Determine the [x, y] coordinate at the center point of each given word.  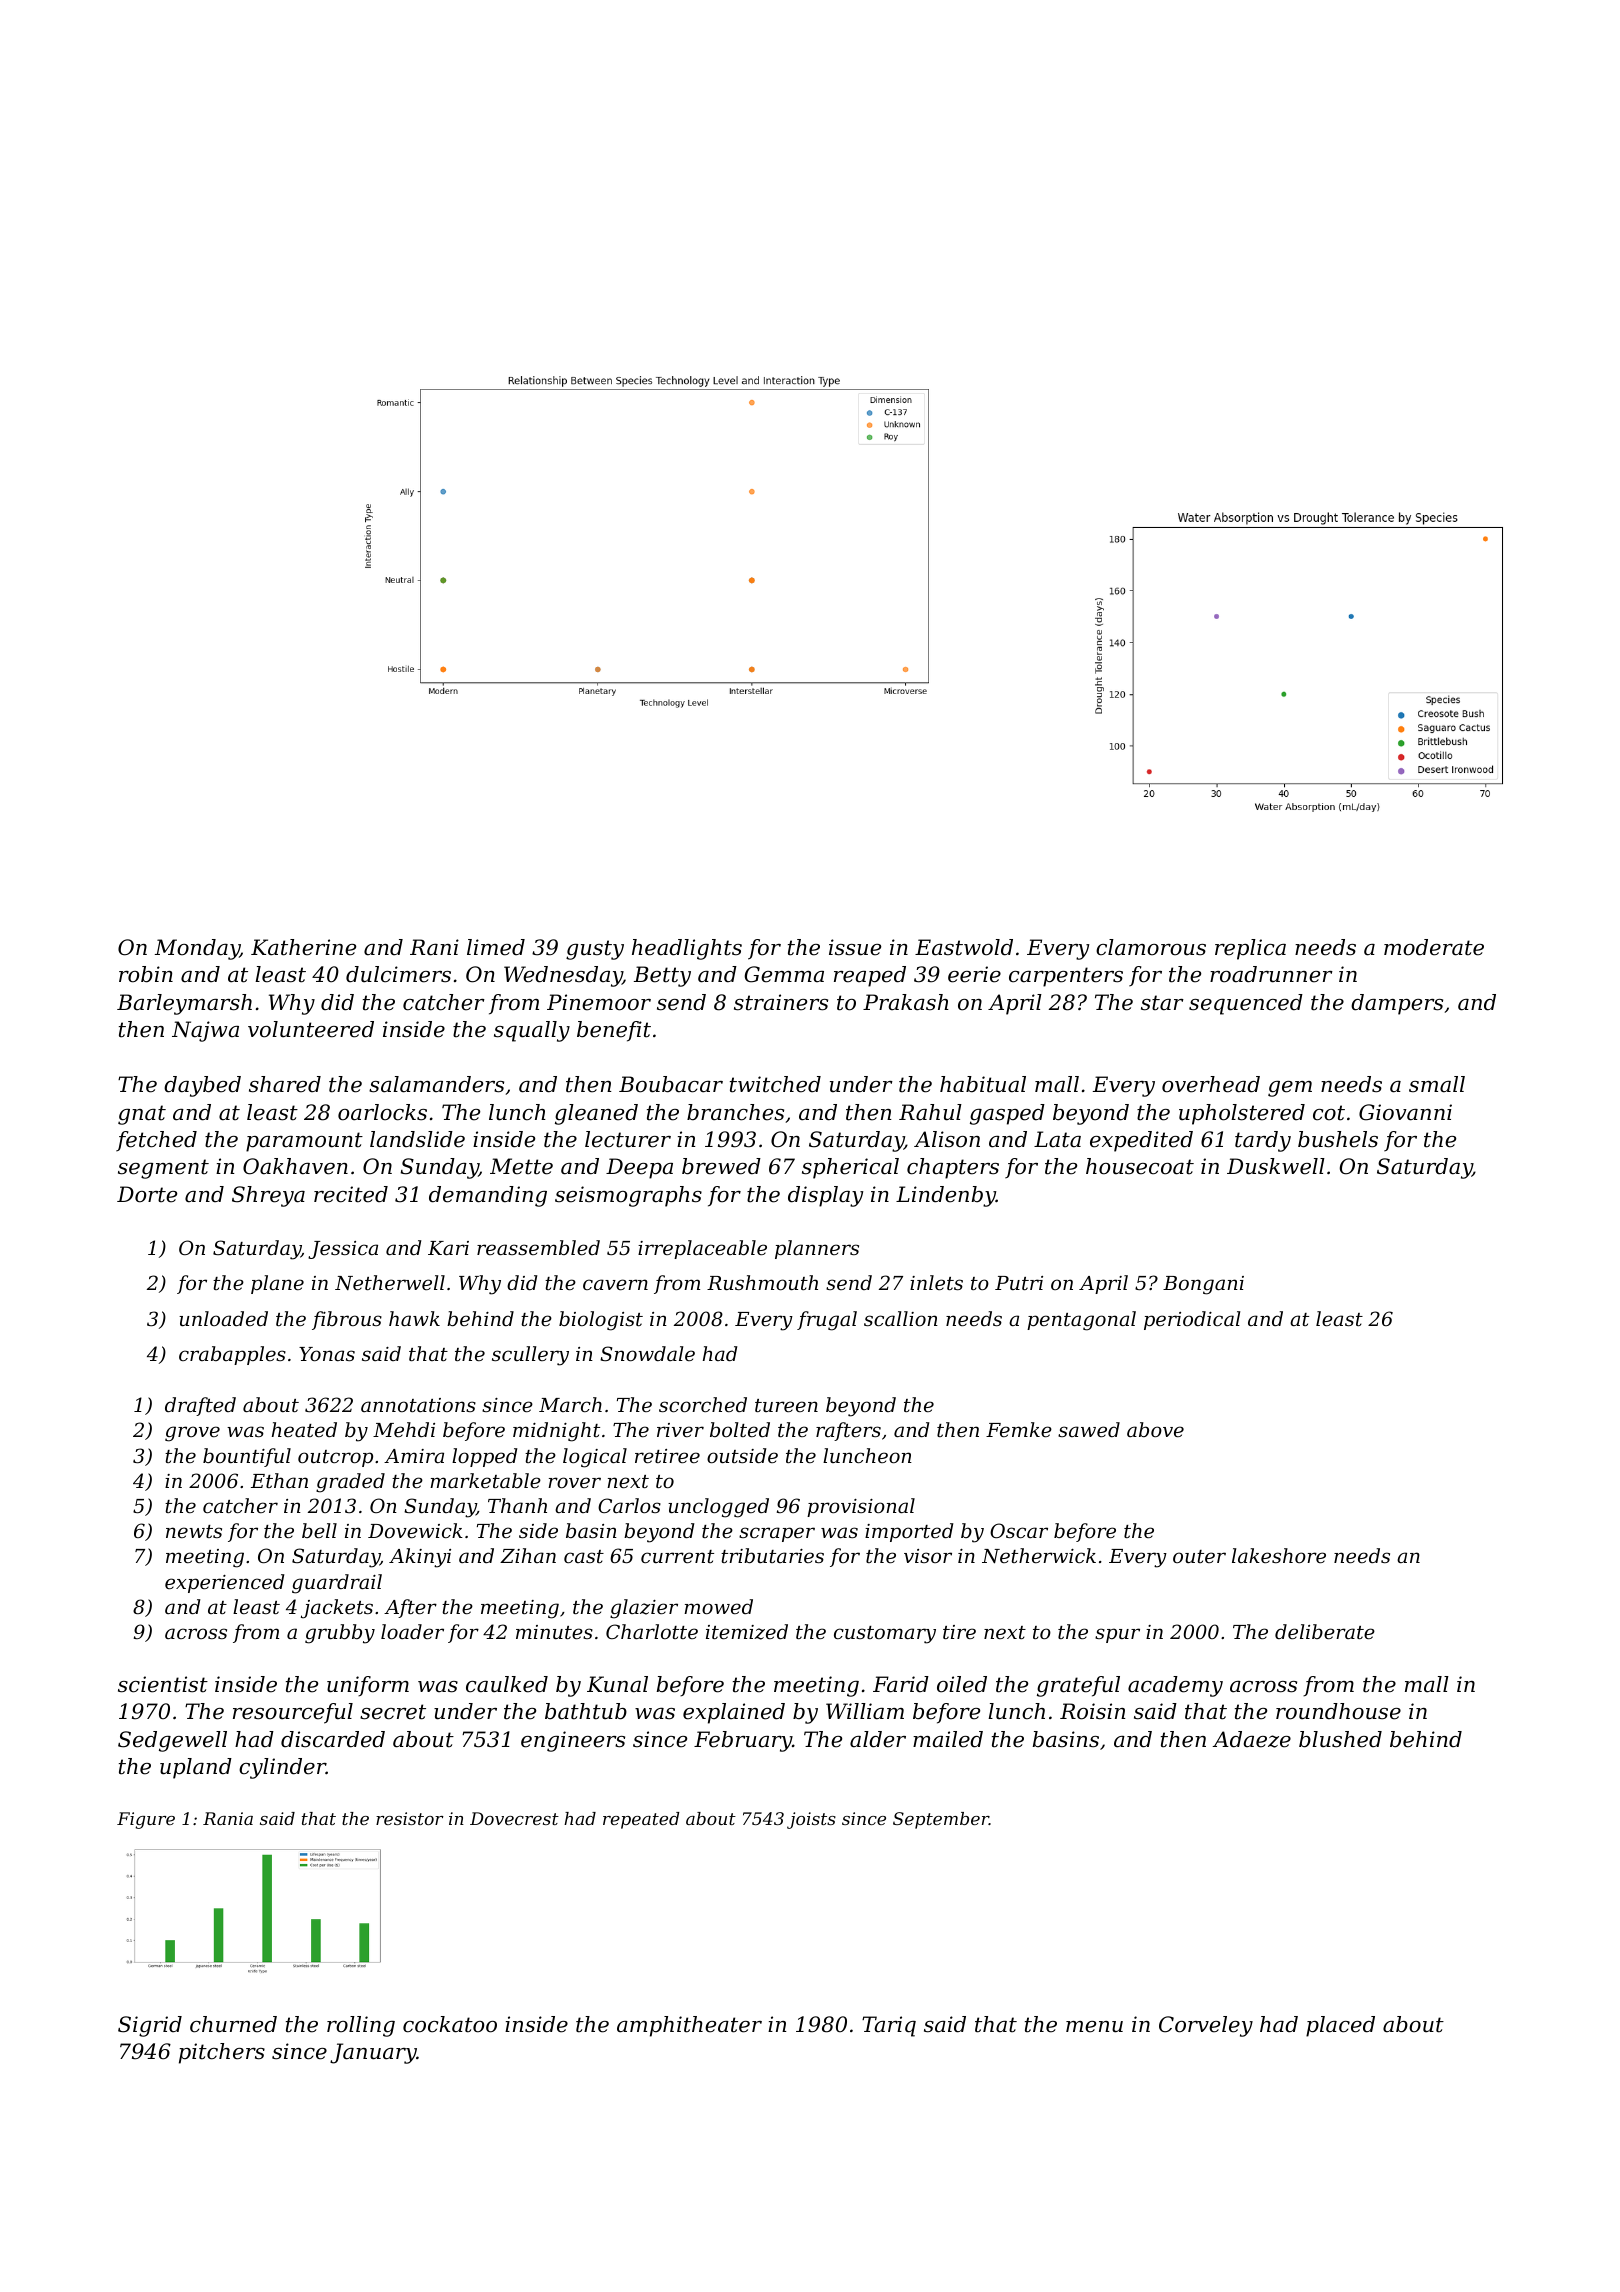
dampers [1397, 1004]
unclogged [718, 1508]
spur [1117, 1635]
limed [496, 947]
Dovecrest [514, 1818]
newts [194, 1531]
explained [734, 1713]
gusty [595, 950]
